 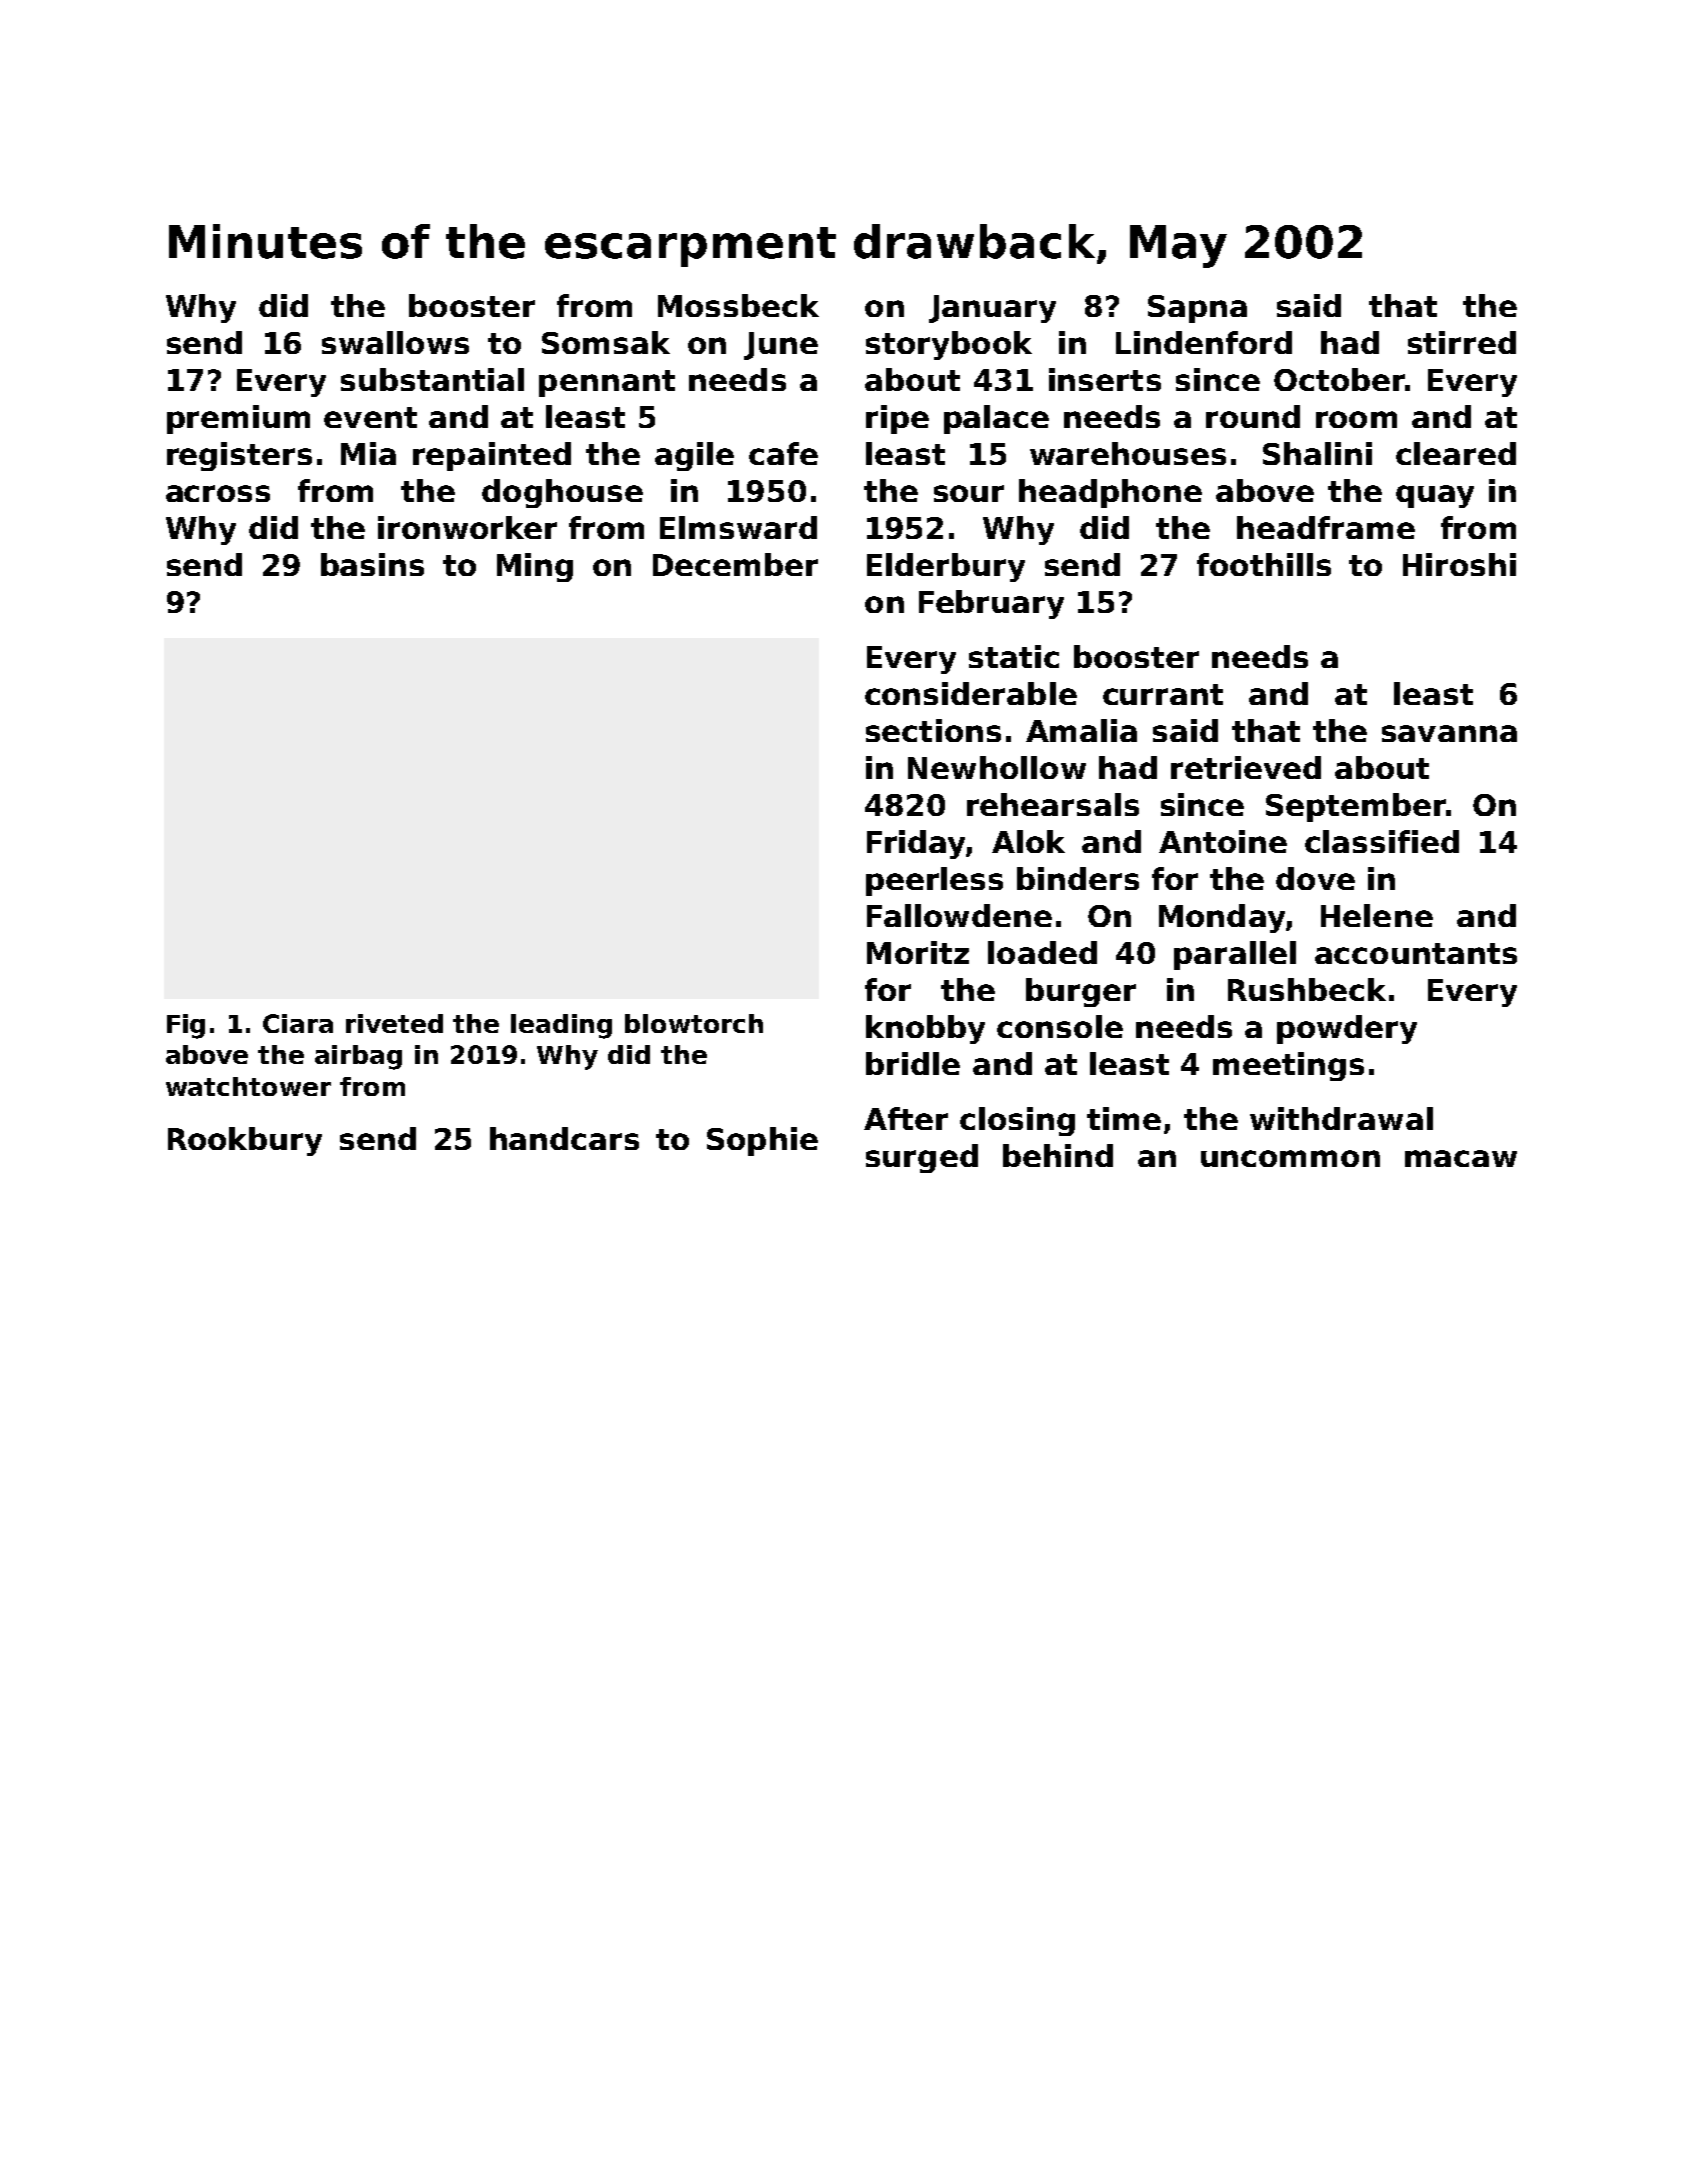 What do you see at coordinates (1317, 453) in the screenshot?
I see `Shalini` at bounding box center [1317, 453].
